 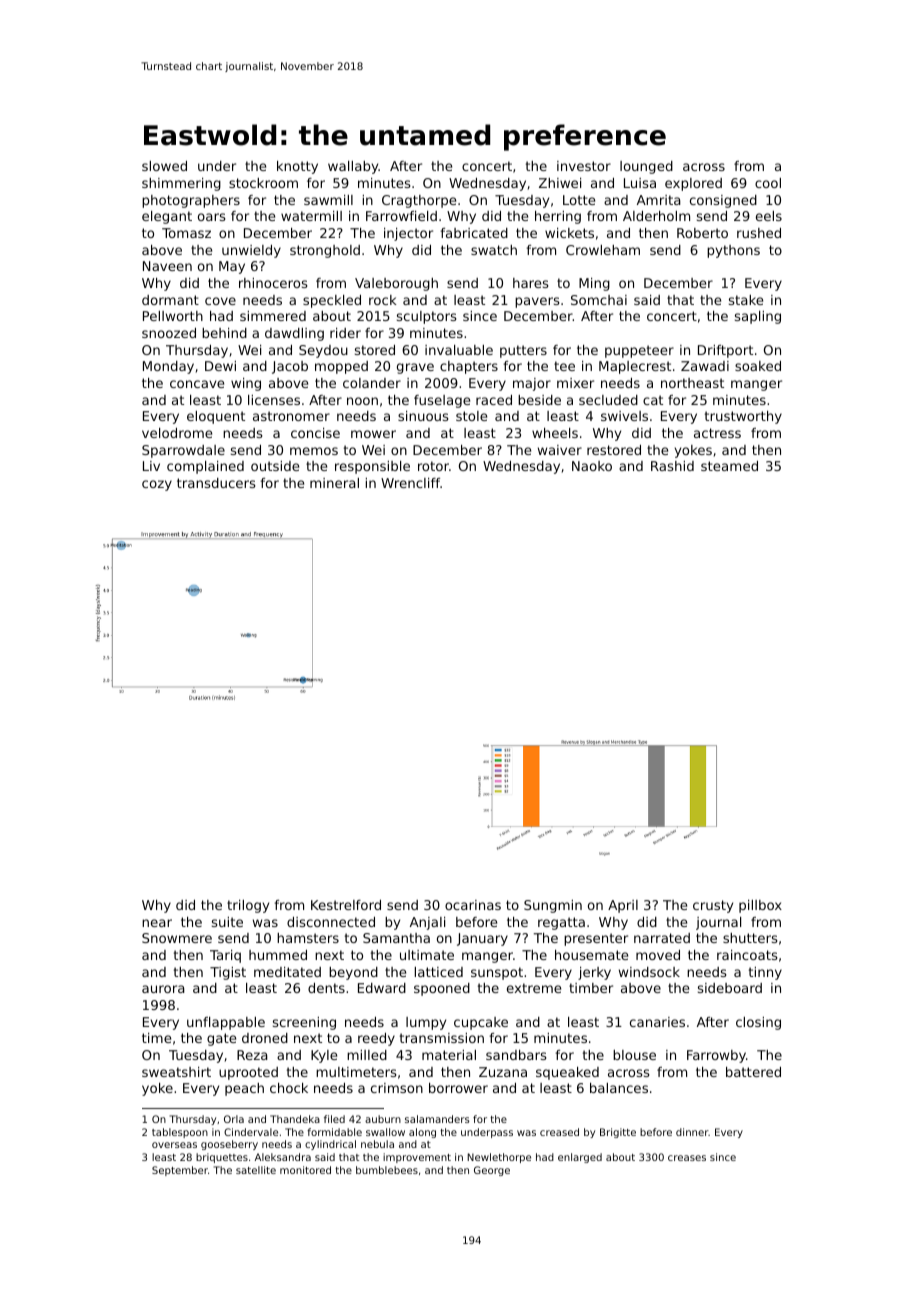 I want to click on simmered, so click(x=273, y=316).
